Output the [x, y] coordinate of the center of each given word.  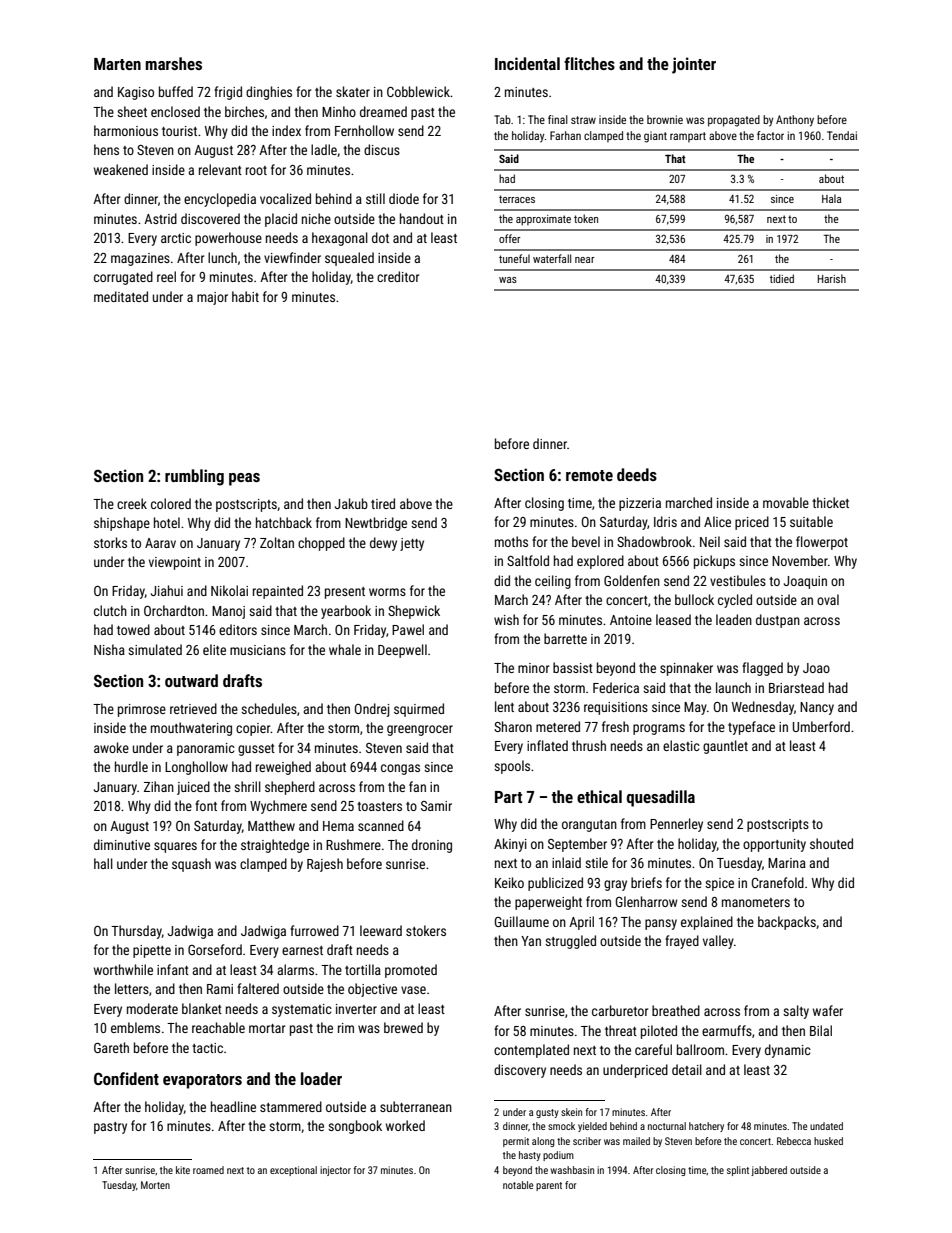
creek [132, 503]
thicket [830, 502]
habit [245, 296]
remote [589, 475]
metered [558, 726]
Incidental [527, 63]
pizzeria [640, 504]
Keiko [509, 882]
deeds [637, 474]
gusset [256, 750]
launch [733, 687]
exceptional [293, 1171]
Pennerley [676, 825]
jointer [694, 65]
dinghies [269, 93]
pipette [152, 951]
